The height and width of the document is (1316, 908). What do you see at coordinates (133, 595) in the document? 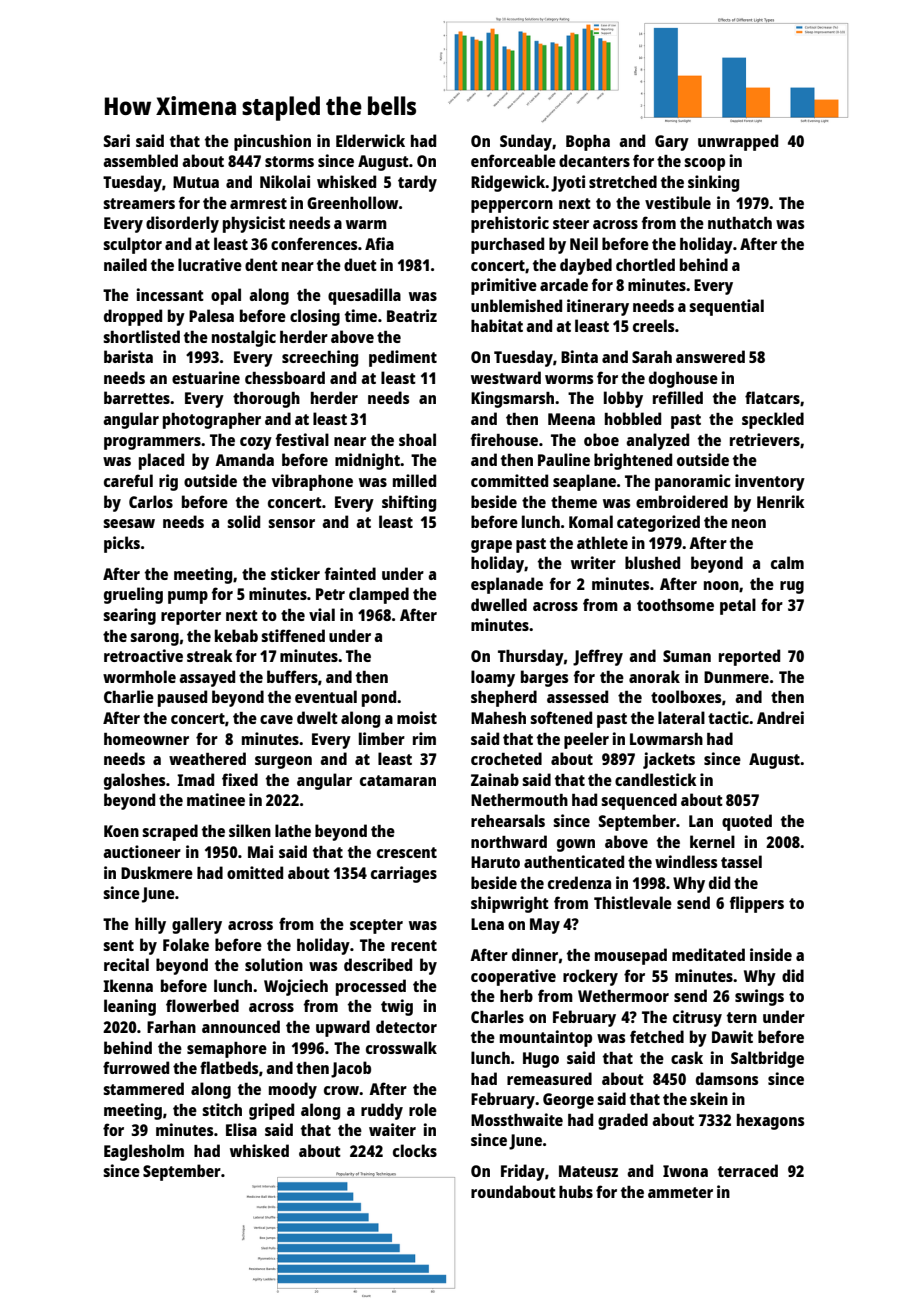
I see `grueling` at bounding box center [133, 595].
